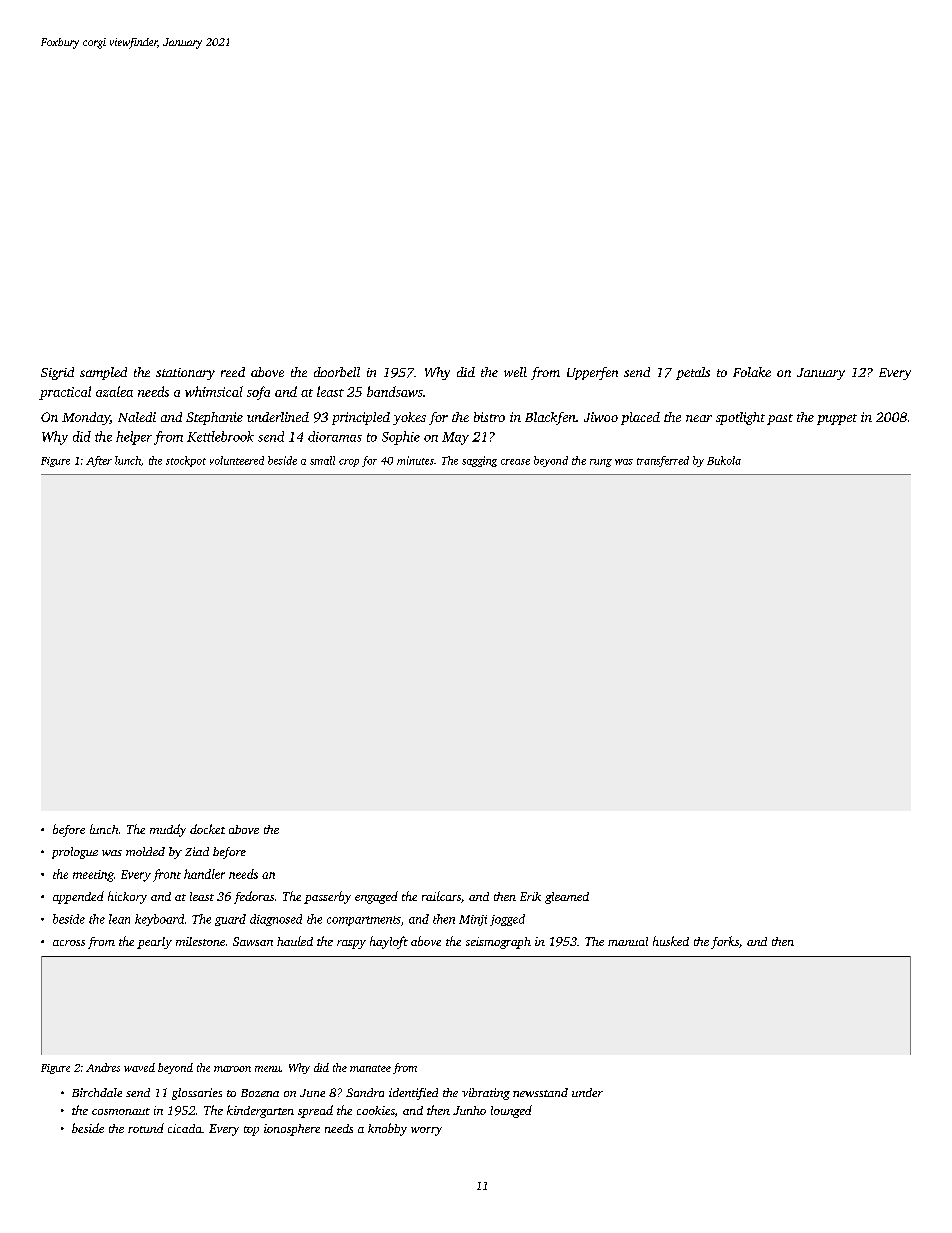 The width and height of the page is (952, 1233). Describe the element at coordinates (168, 830) in the page. I see `muddy` at that location.
